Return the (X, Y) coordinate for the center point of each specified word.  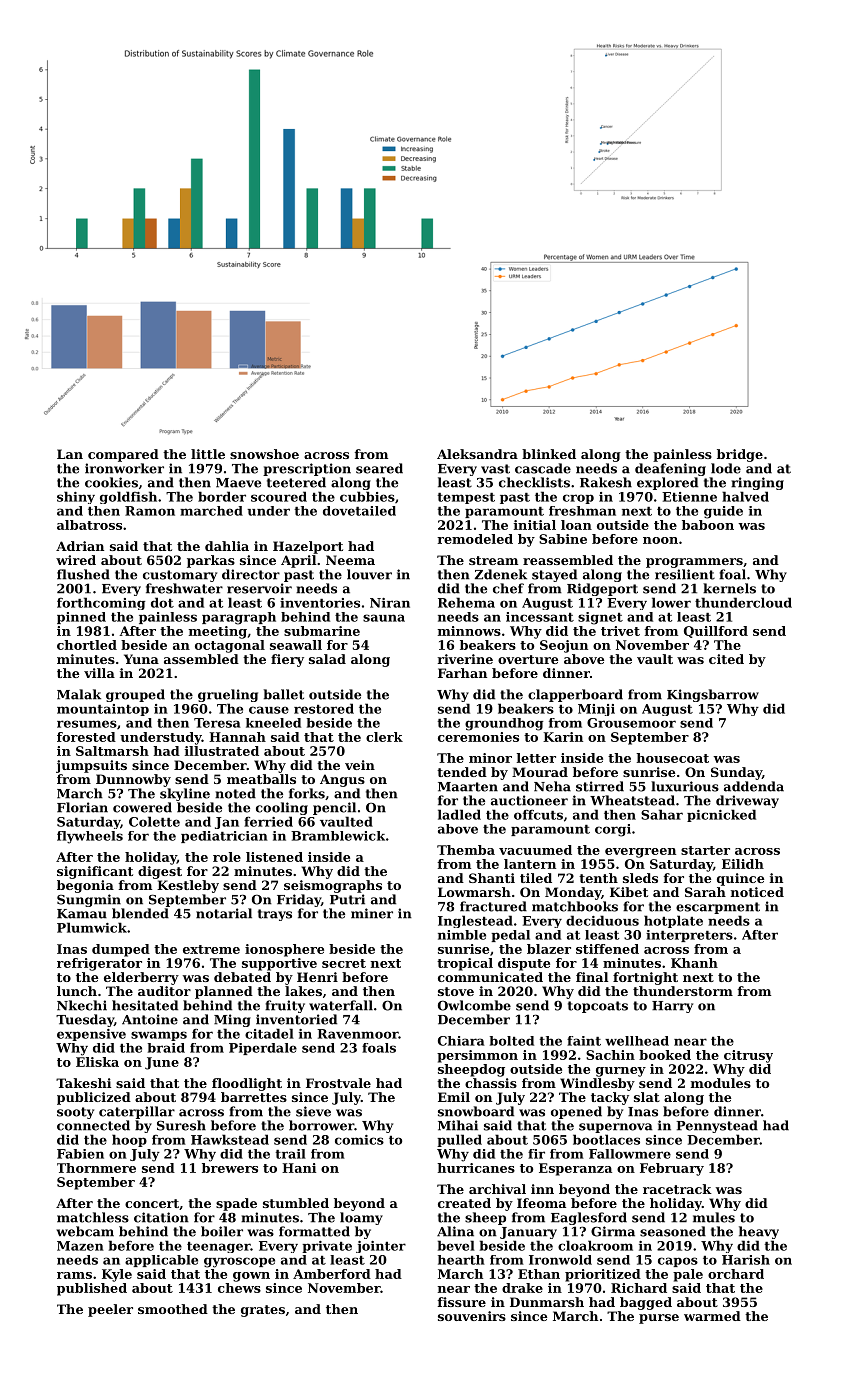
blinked (549, 454)
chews (239, 1288)
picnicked (721, 815)
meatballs (261, 779)
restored (324, 708)
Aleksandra (477, 454)
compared (123, 455)
